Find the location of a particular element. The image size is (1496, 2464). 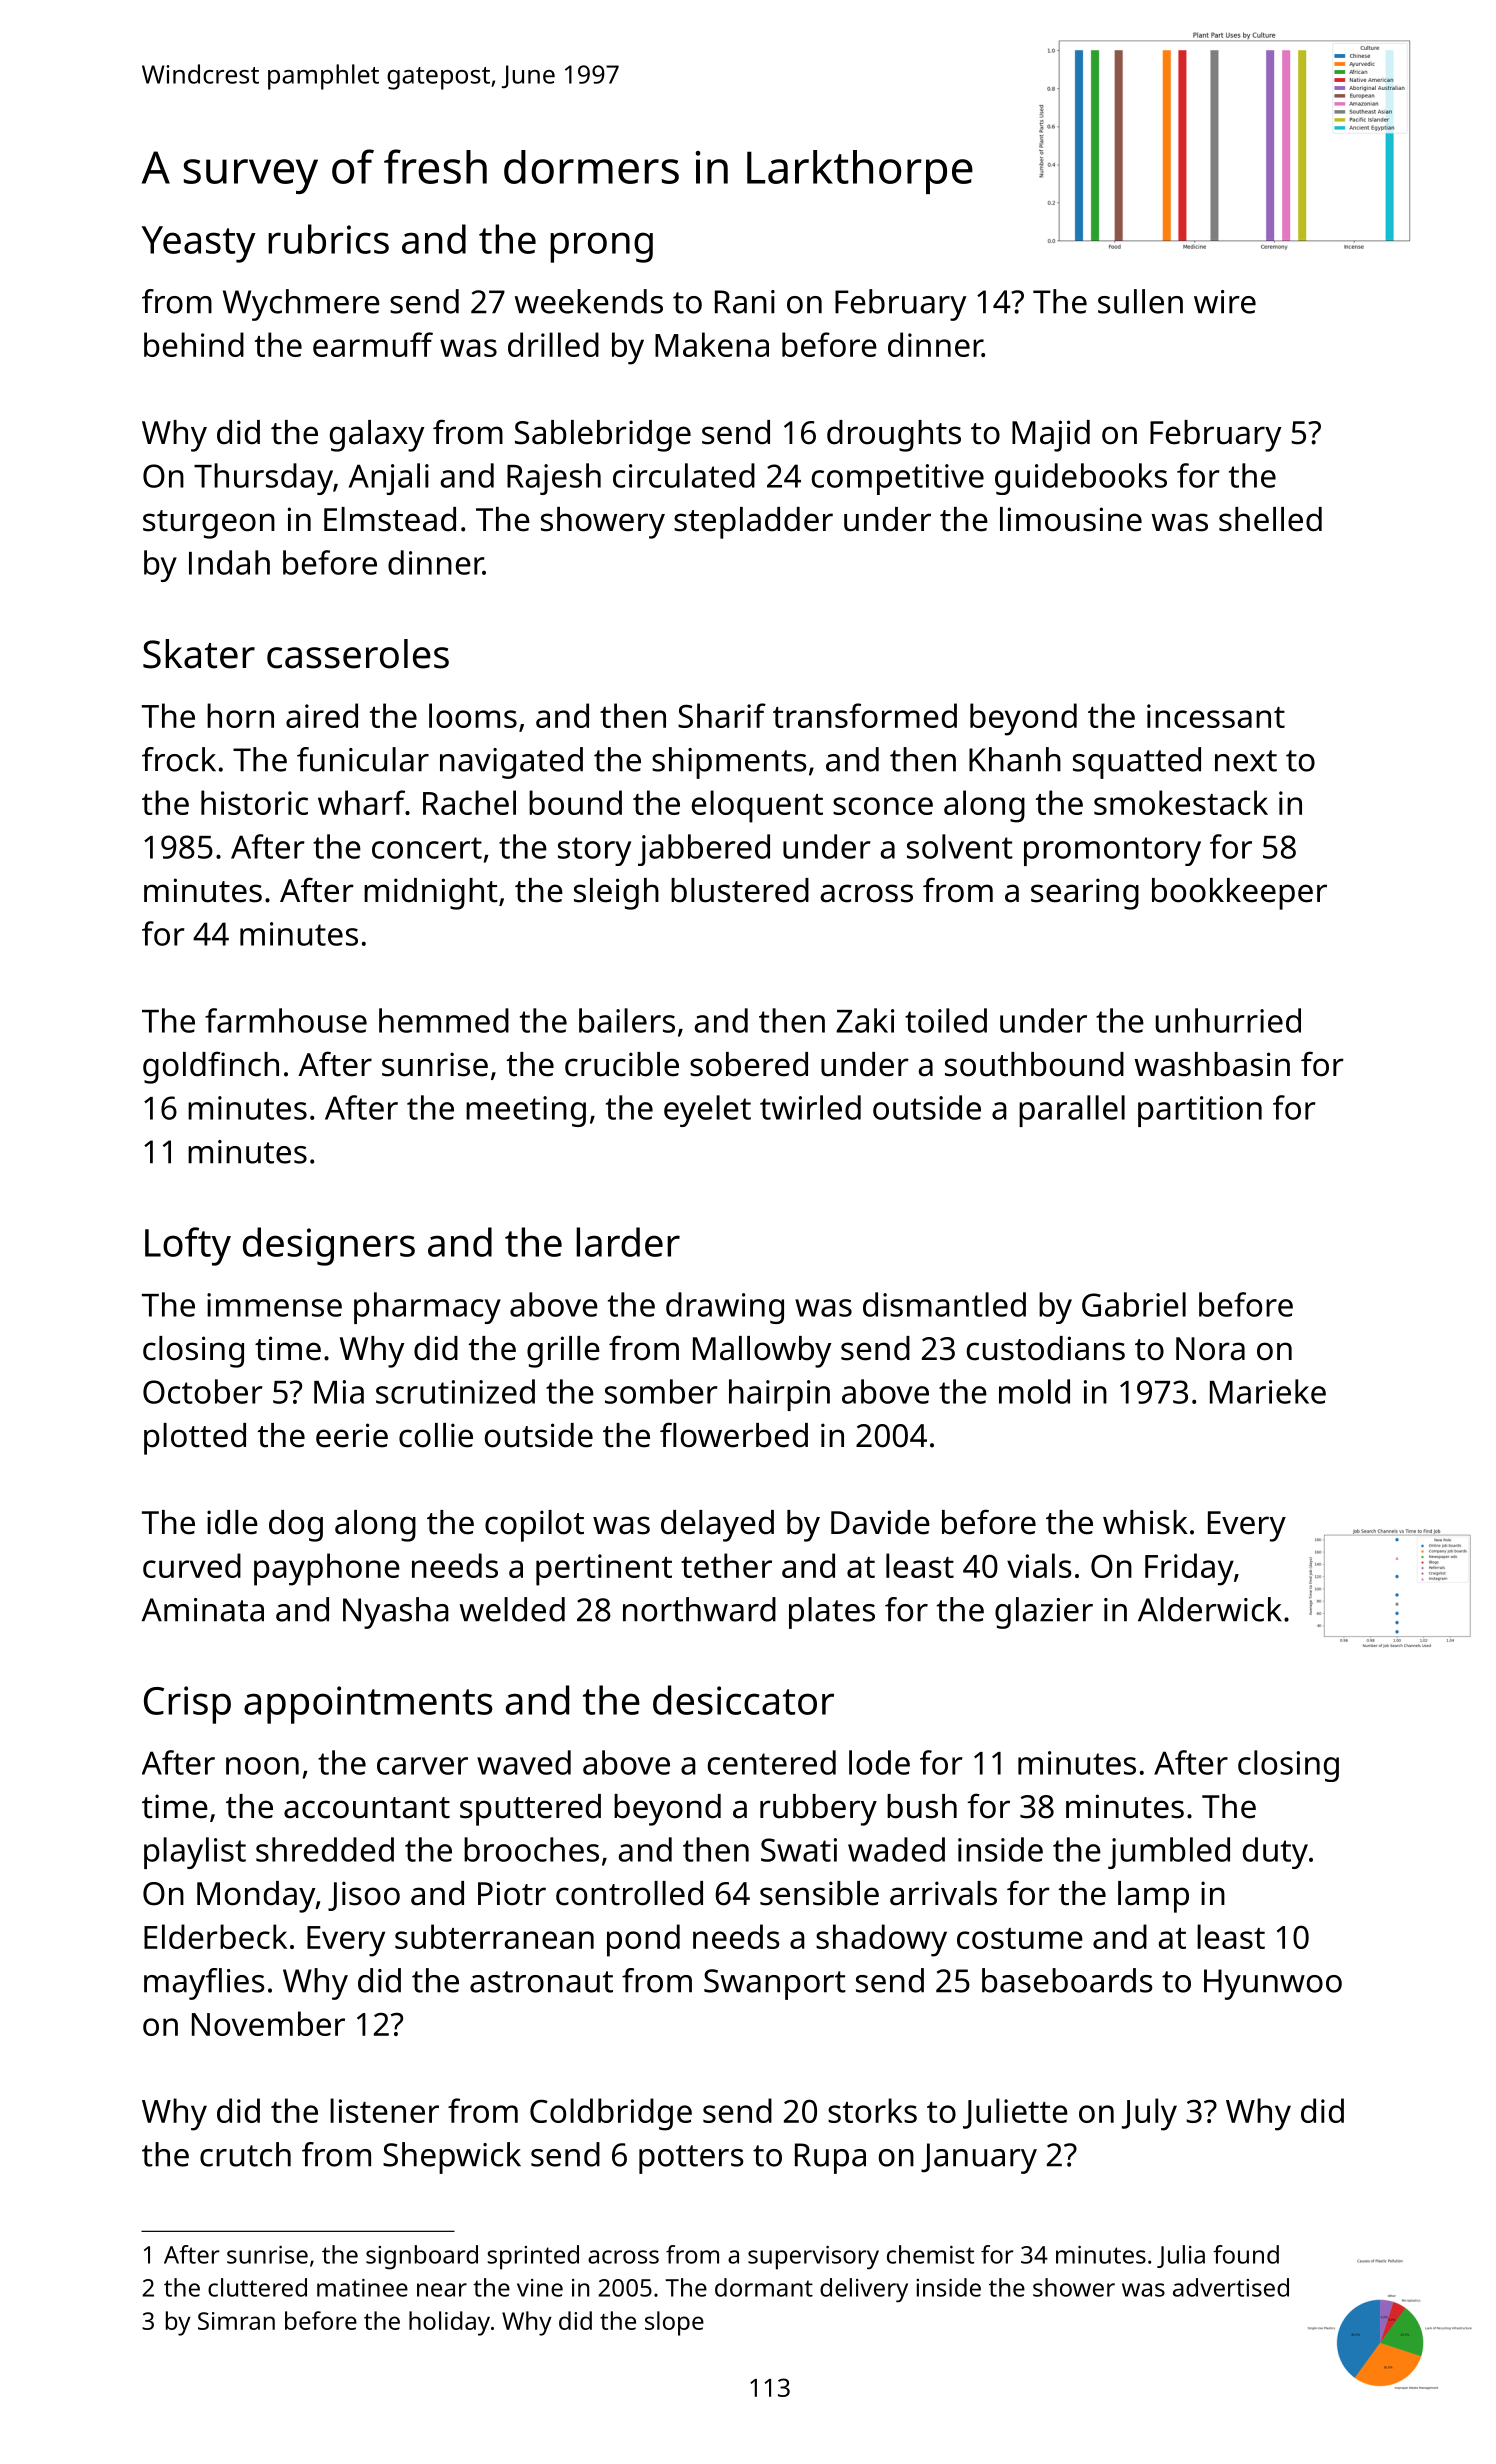

unhurried is located at coordinates (1228, 1020).
